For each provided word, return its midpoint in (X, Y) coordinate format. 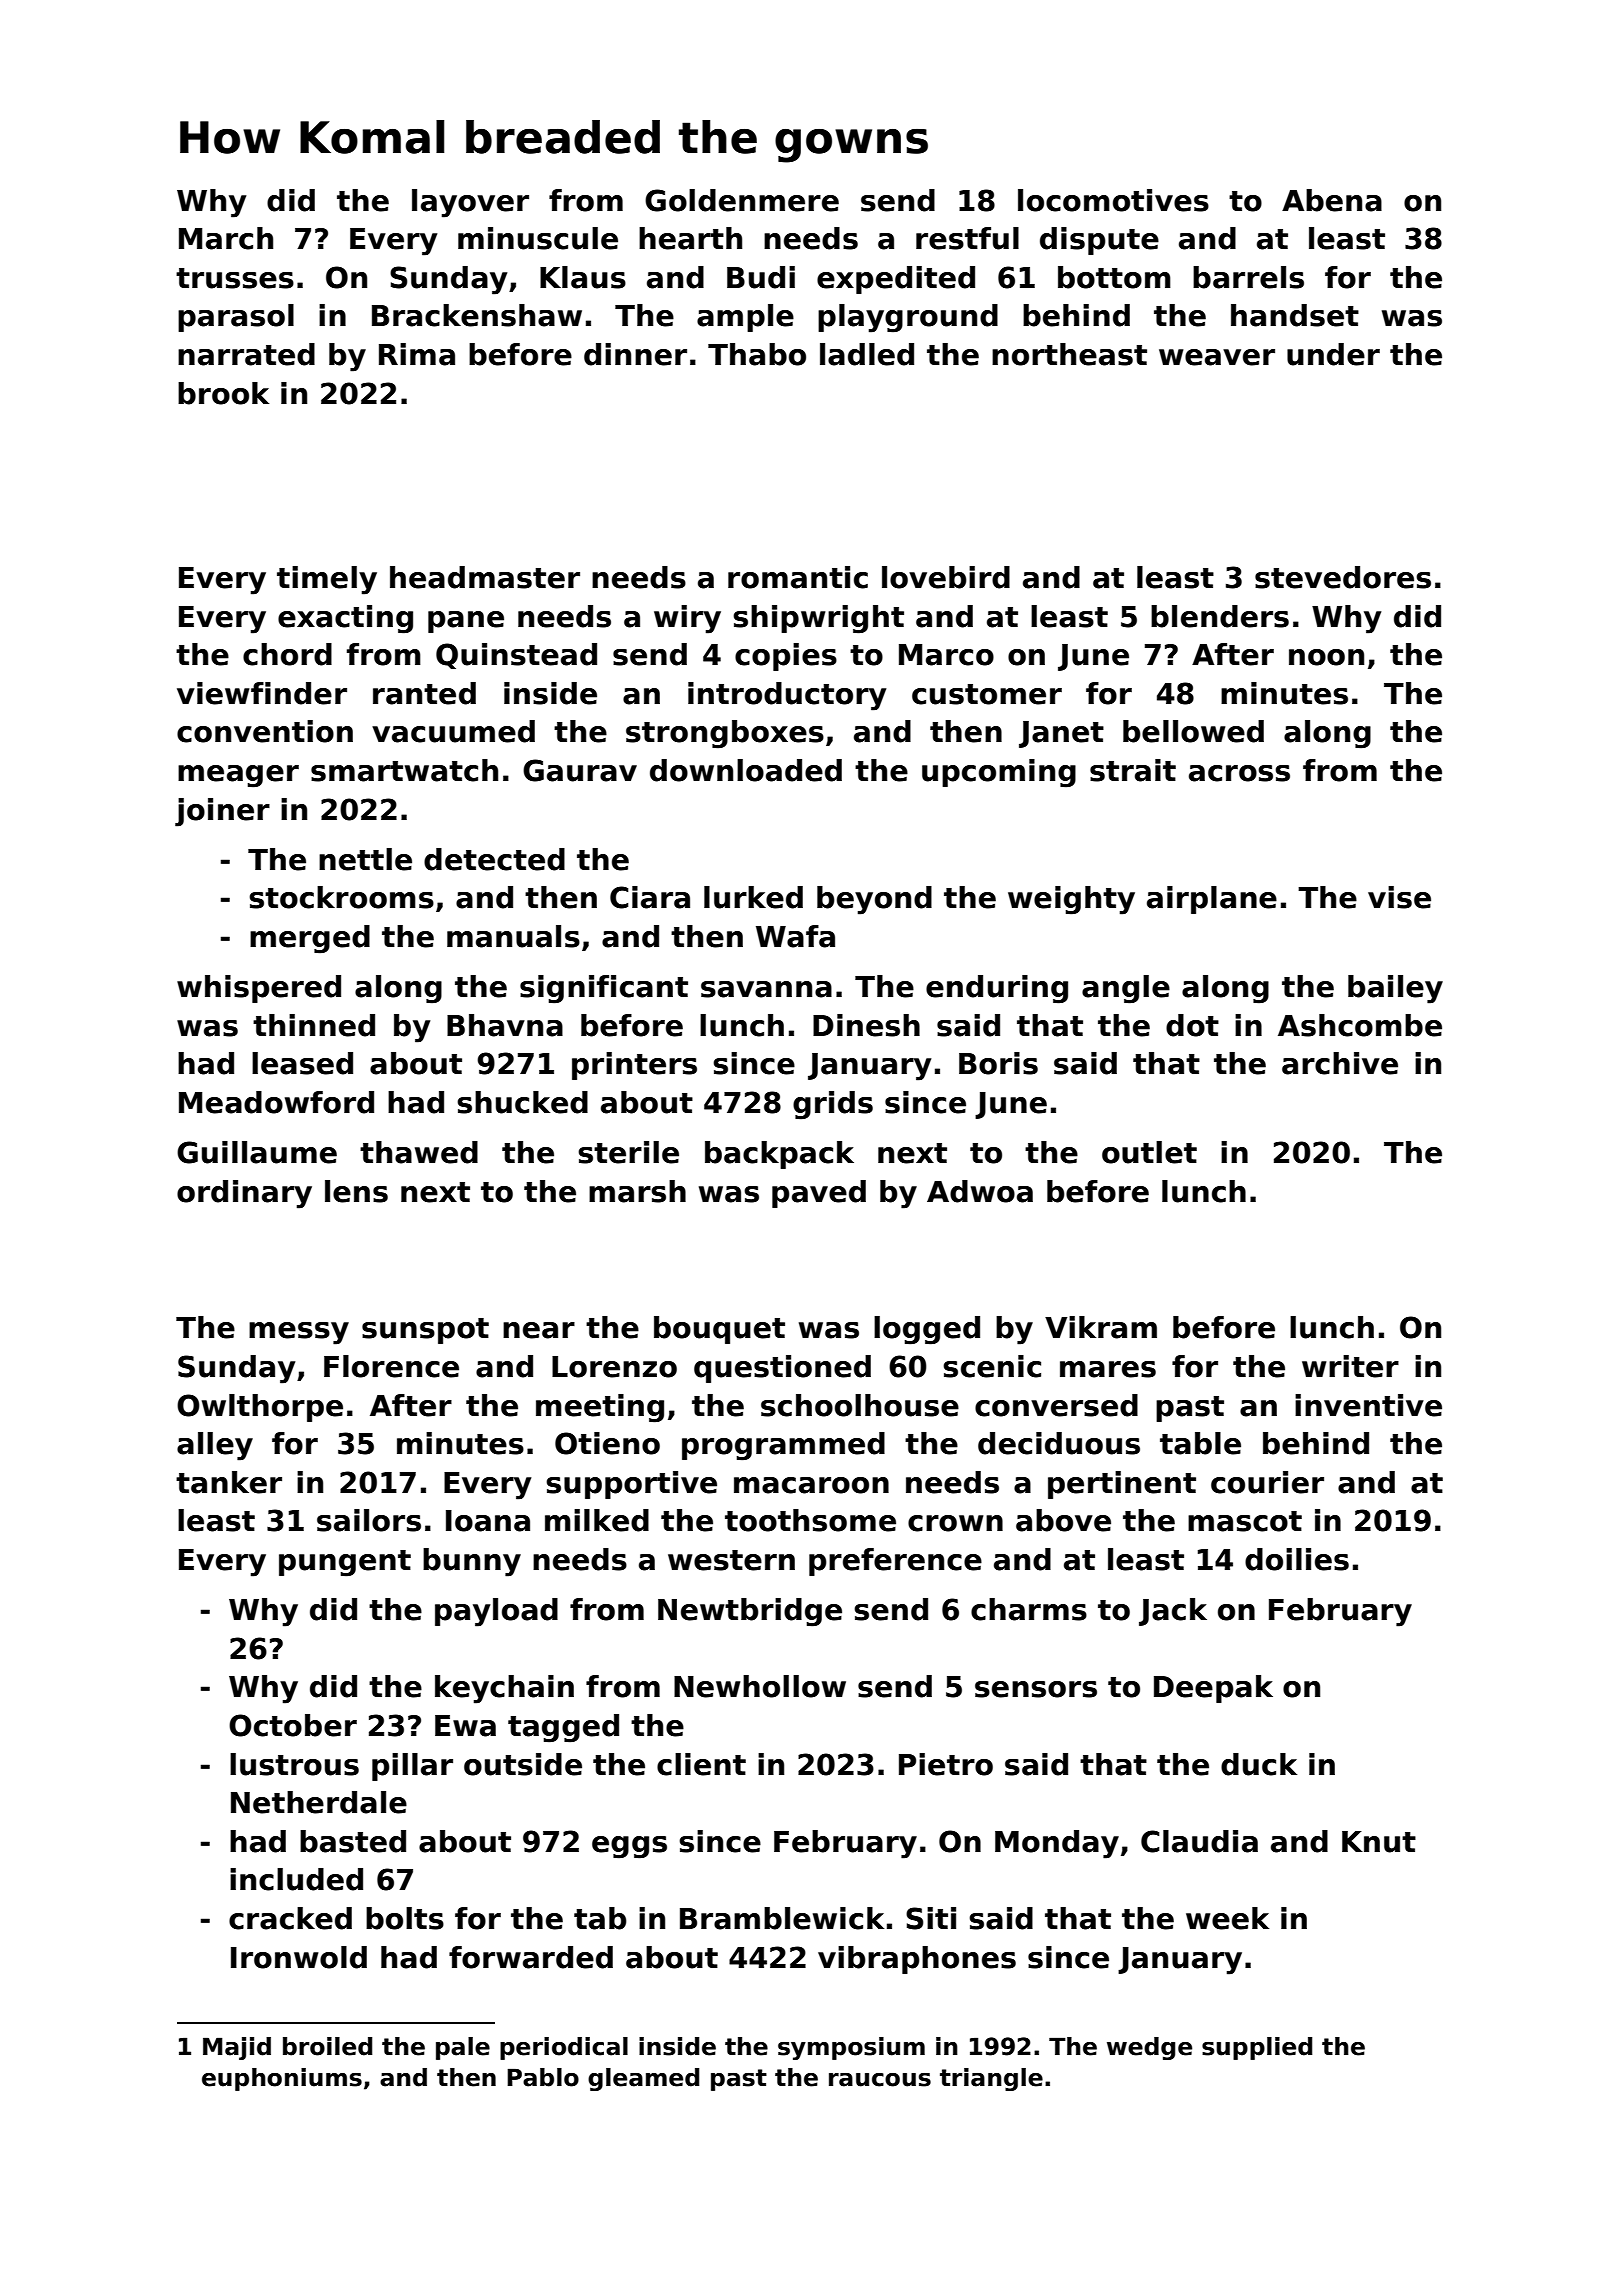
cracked (290, 1918)
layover (470, 203)
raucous (880, 2080)
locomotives (1113, 200)
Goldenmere (742, 200)
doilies (1297, 1559)
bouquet (719, 1330)
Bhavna (505, 1025)
